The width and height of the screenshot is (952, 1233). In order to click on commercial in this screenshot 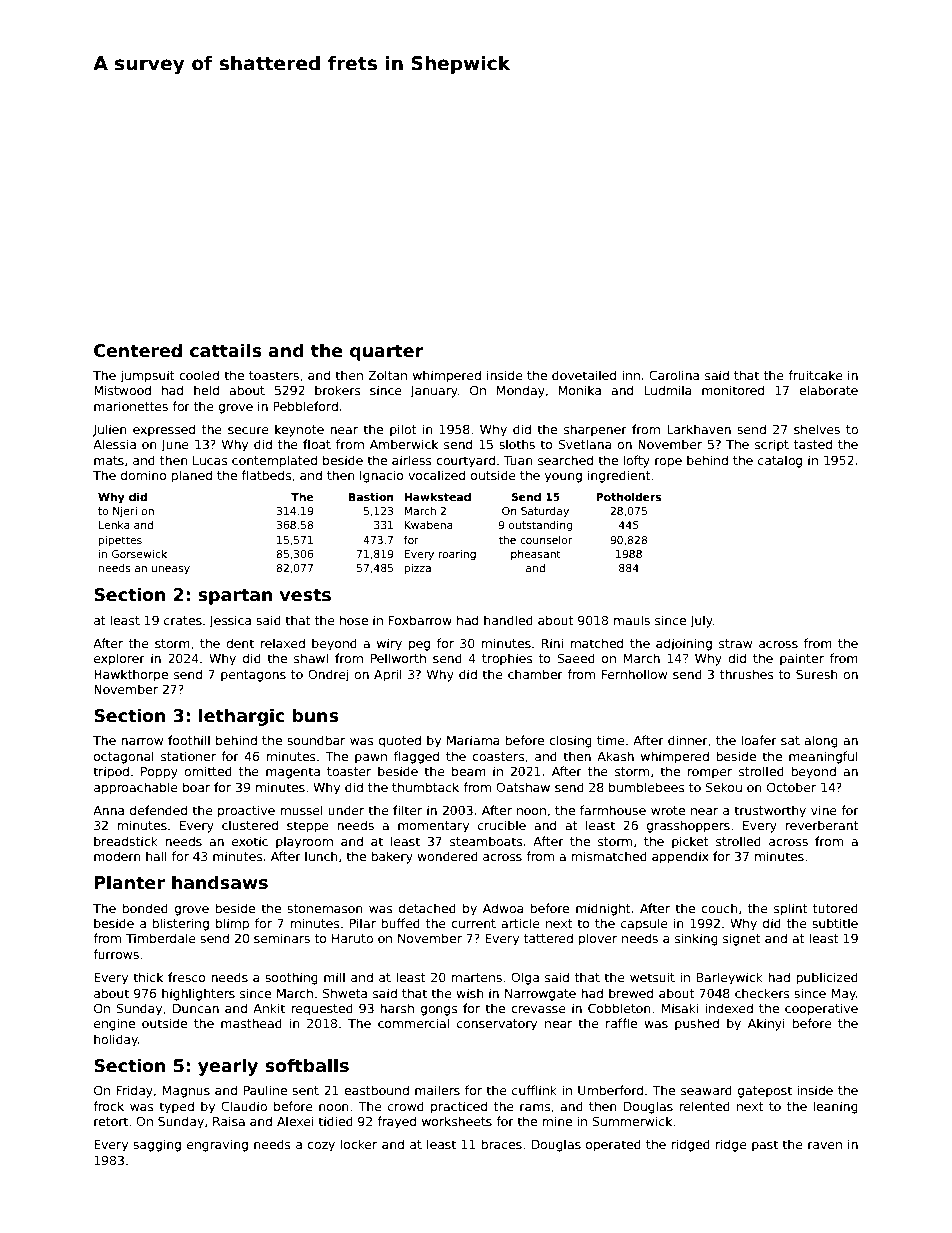, I will do `click(413, 1023)`.
